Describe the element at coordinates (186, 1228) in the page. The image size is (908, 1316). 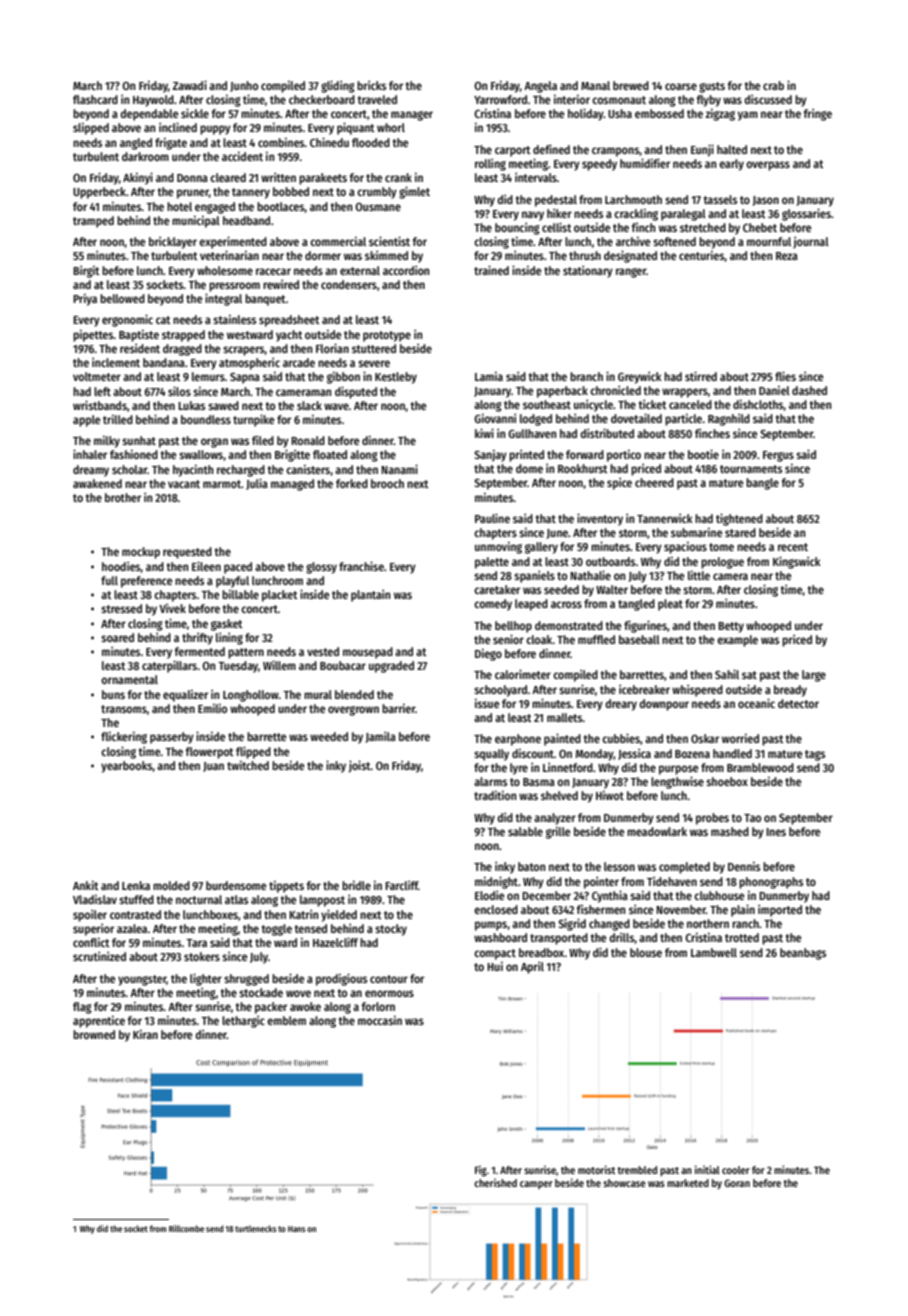
I see `Rillcombe` at that location.
